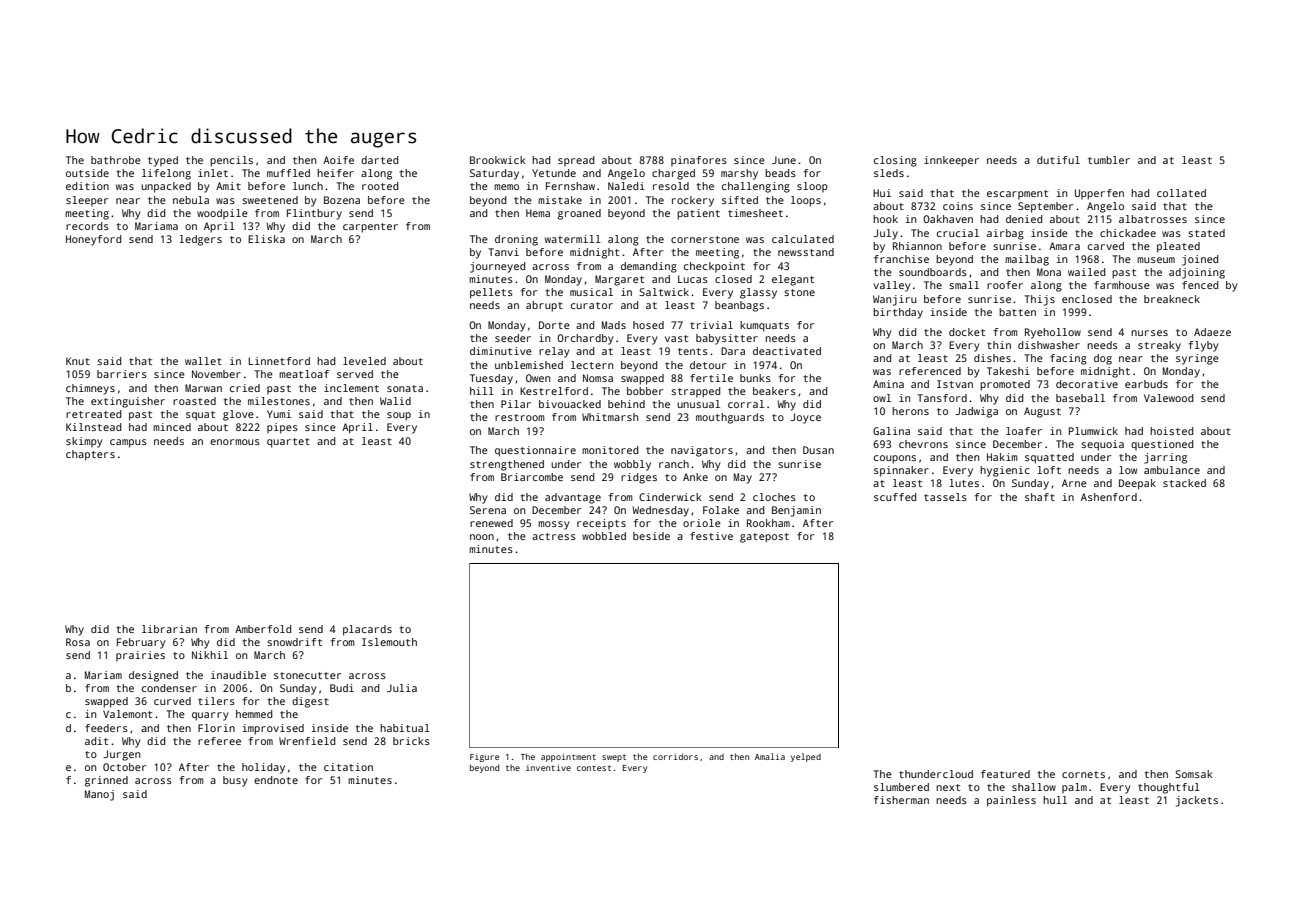  Describe the element at coordinates (1184, 483) in the document. I see `stacked` at that location.
